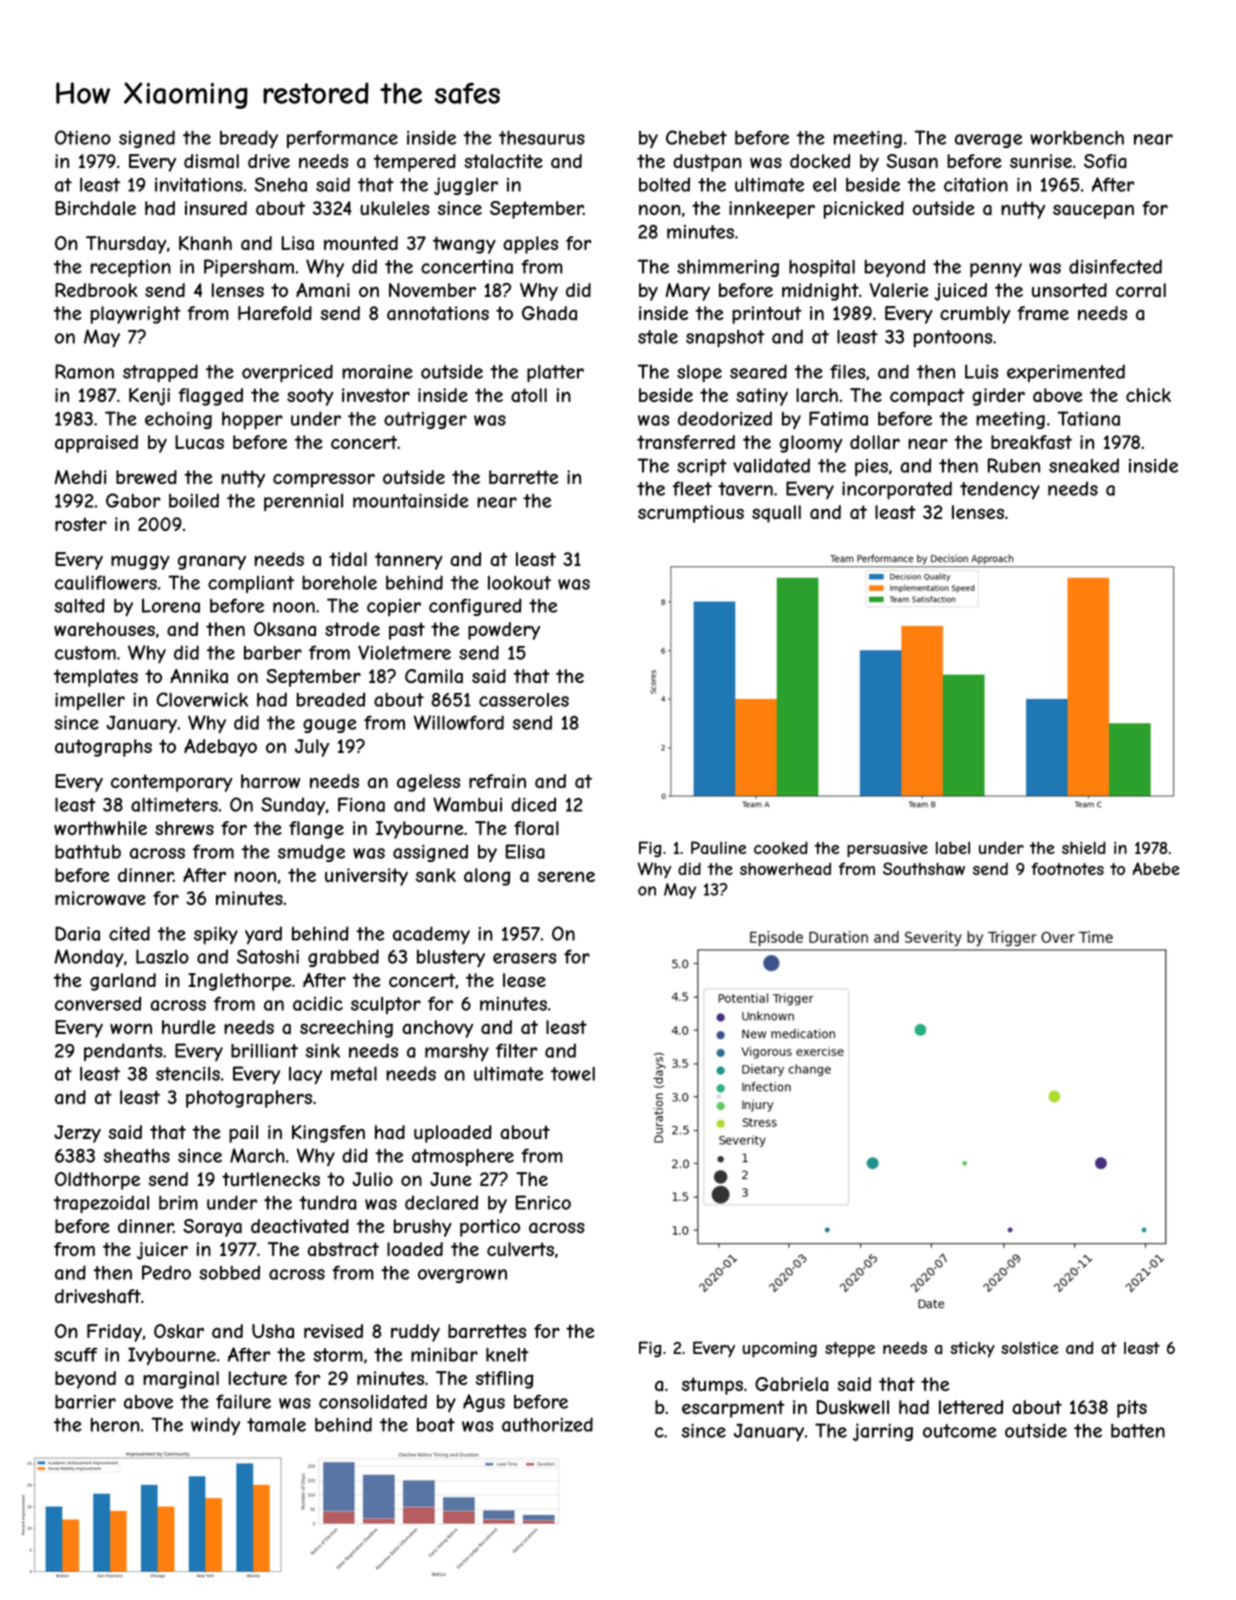 This image has height=1600, width=1236. Describe the element at coordinates (912, 161) in the image. I see `Susan` at that location.
